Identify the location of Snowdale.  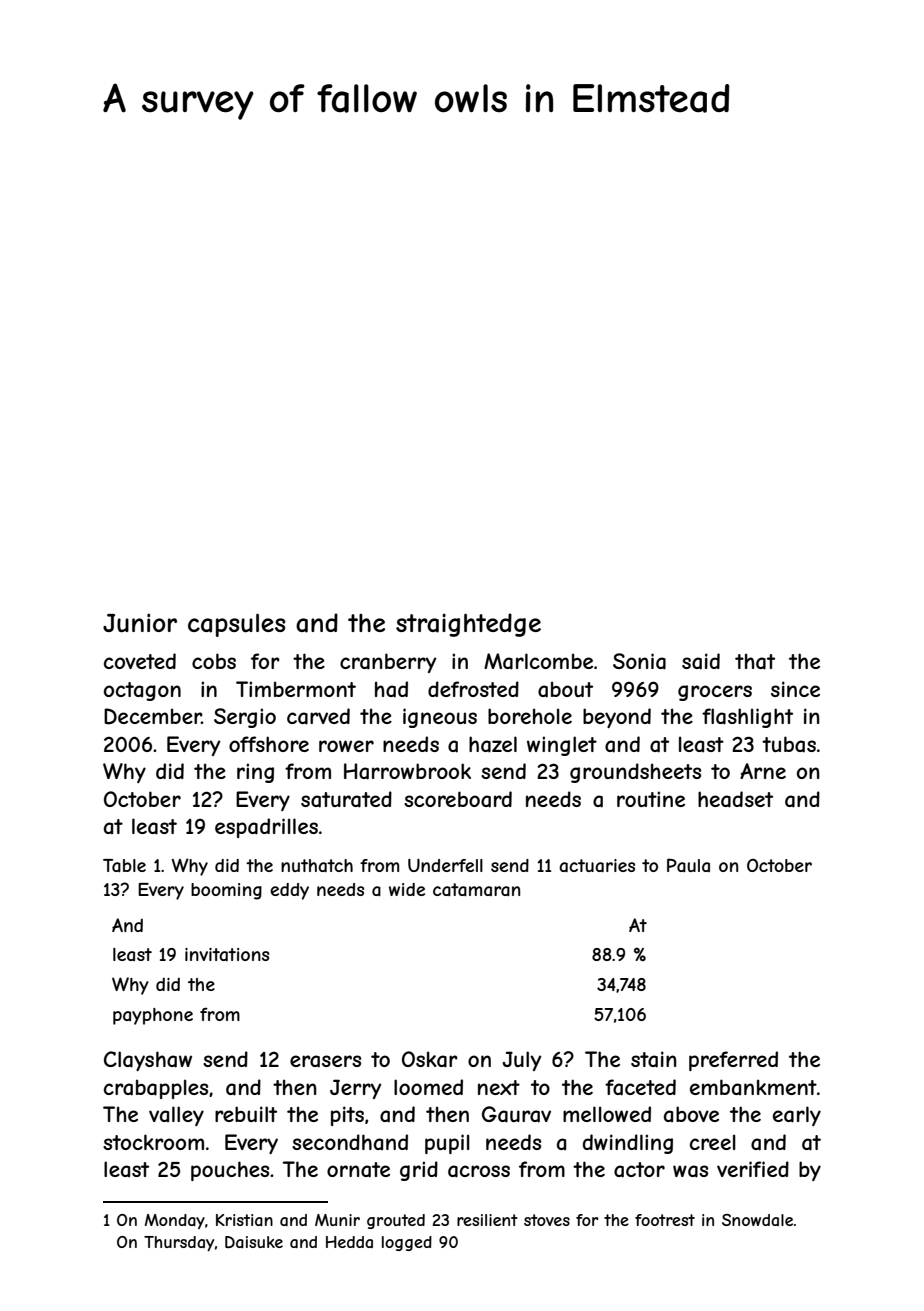
(757, 1220).
